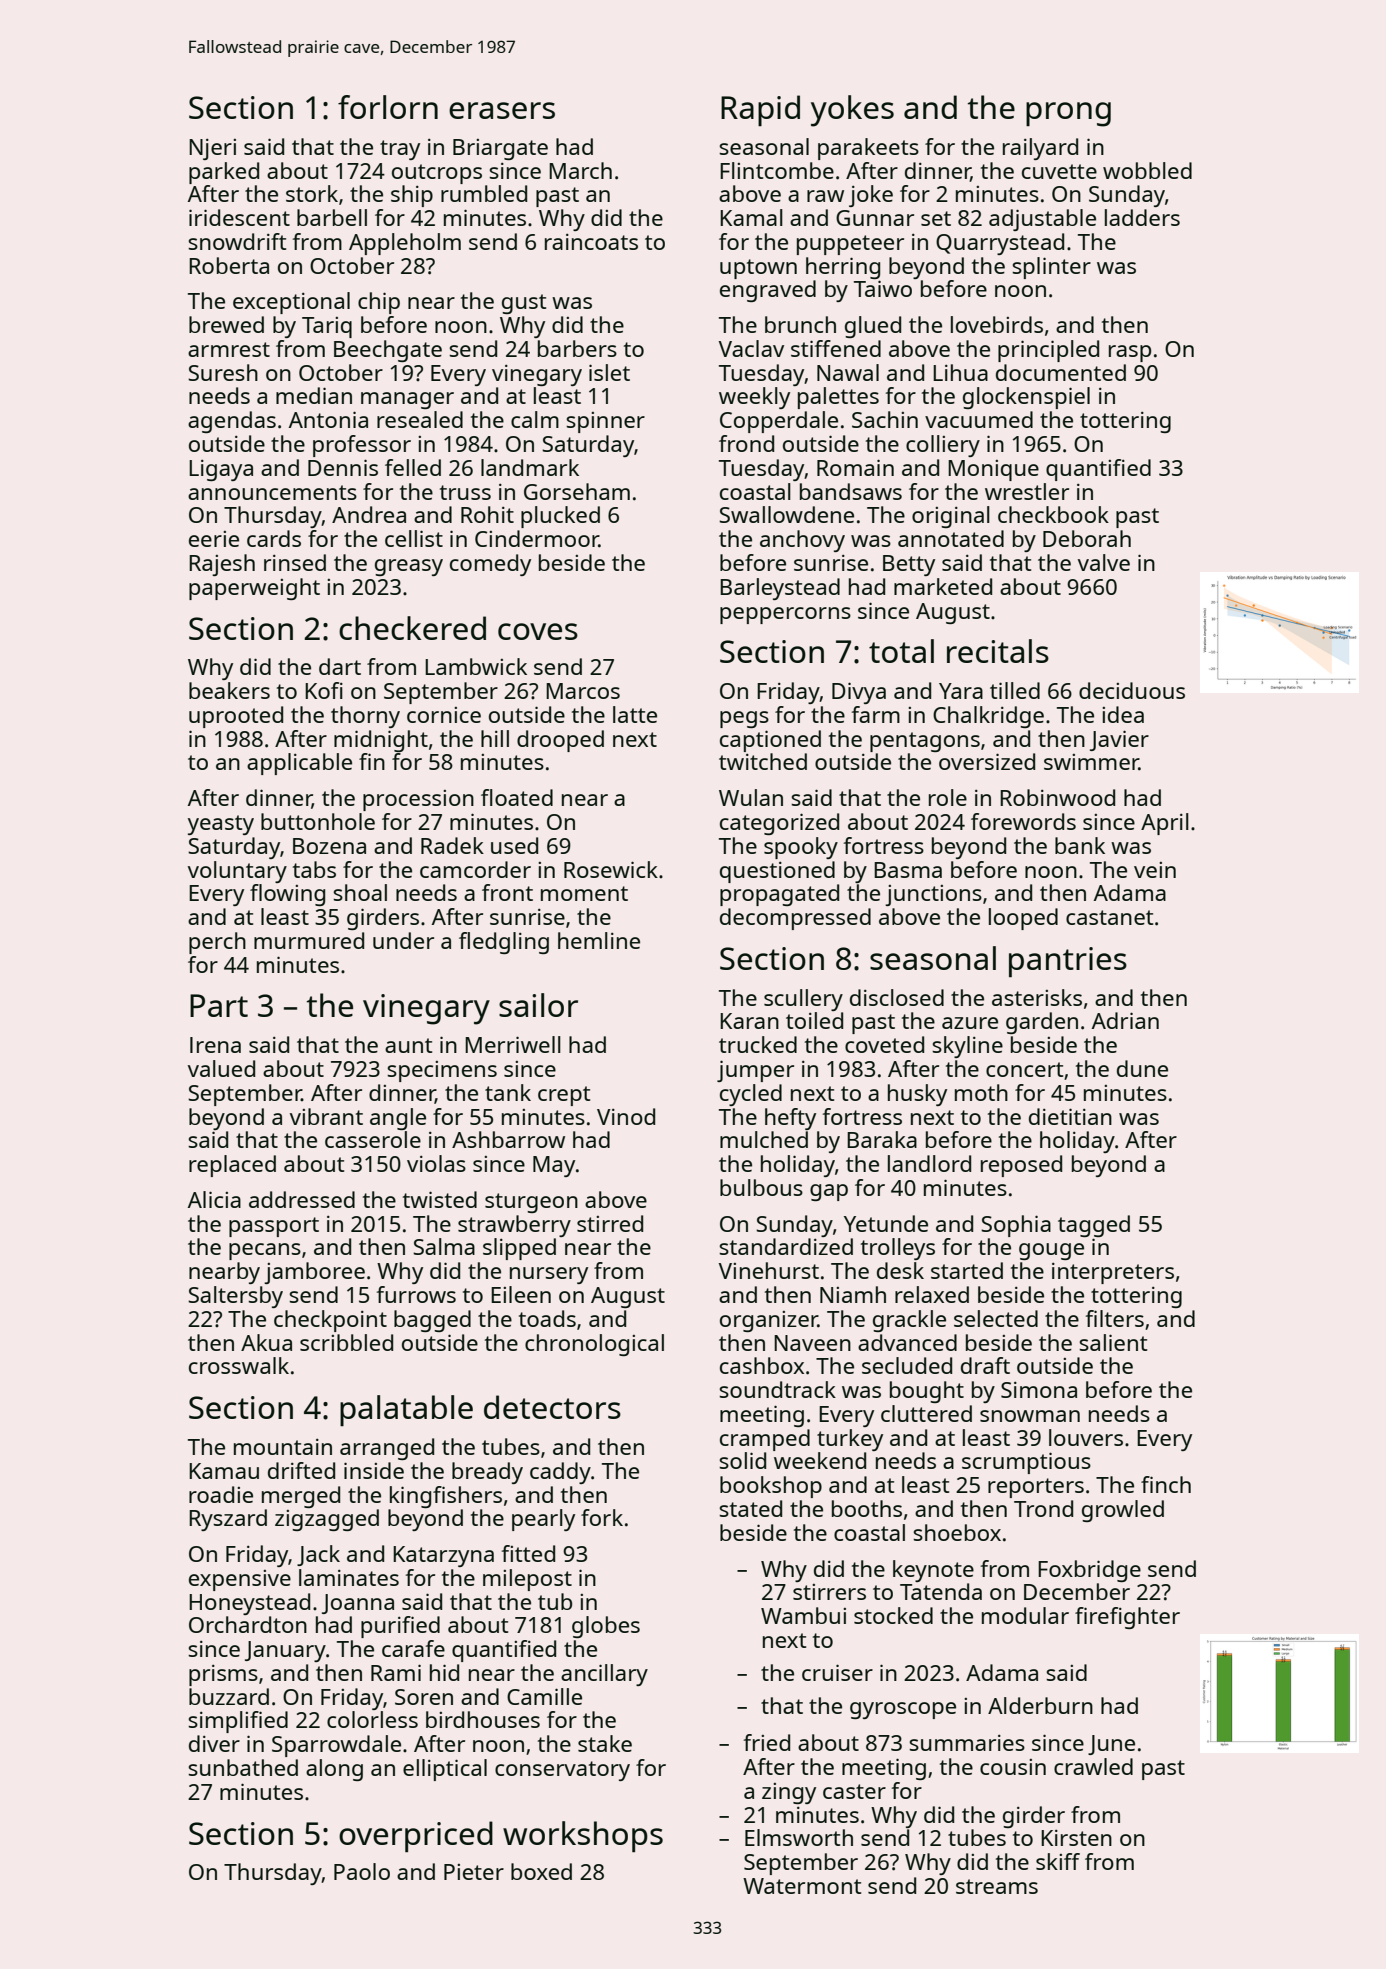  Describe the element at coordinates (785, 615) in the image. I see `peppercorns` at that location.
